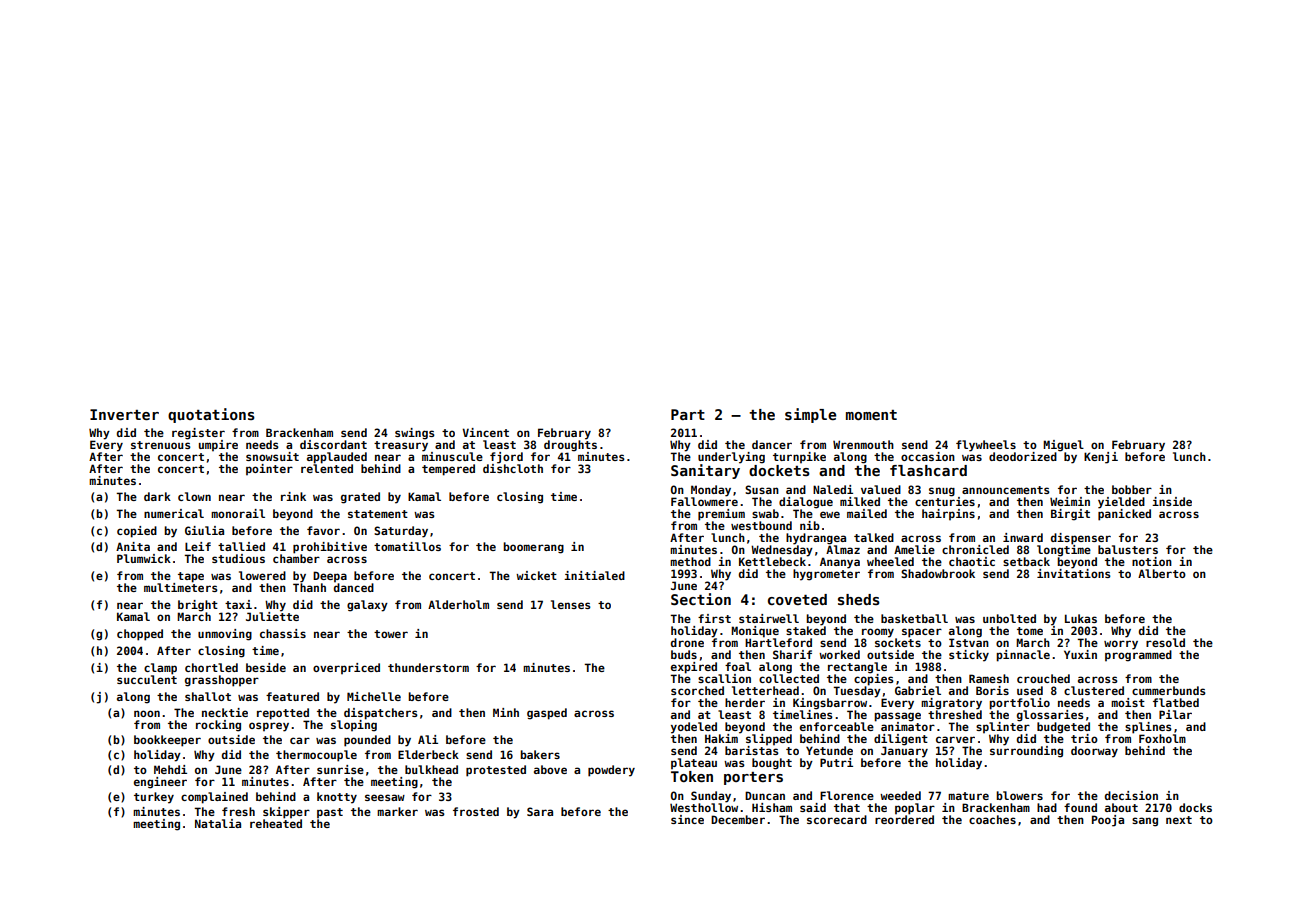 Image resolution: width=1308 pixels, height=924 pixels. Describe the element at coordinates (415, 434) in the screenshot. I see `swings` at that location.
